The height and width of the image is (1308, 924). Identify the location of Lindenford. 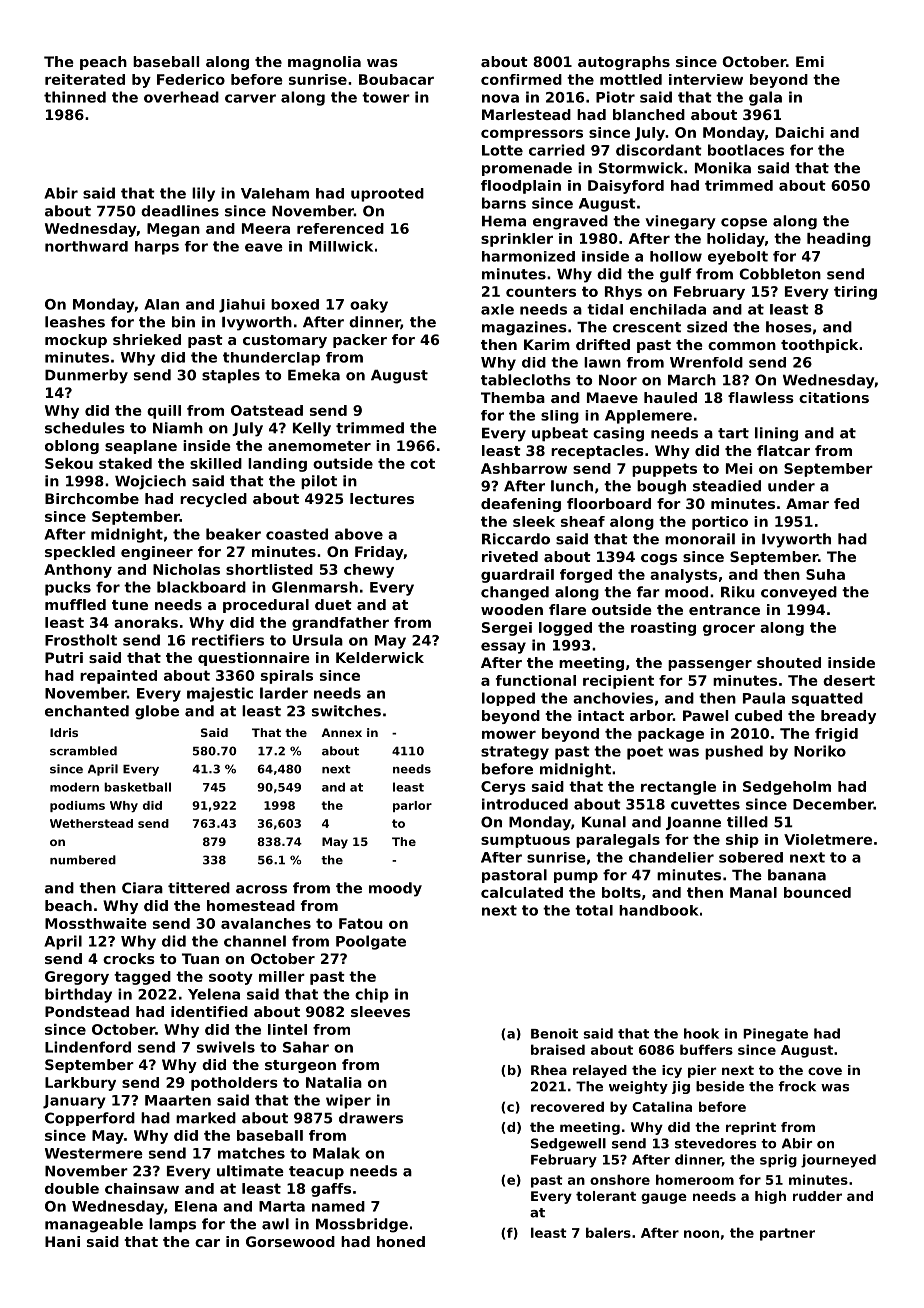
(88, 1047).
